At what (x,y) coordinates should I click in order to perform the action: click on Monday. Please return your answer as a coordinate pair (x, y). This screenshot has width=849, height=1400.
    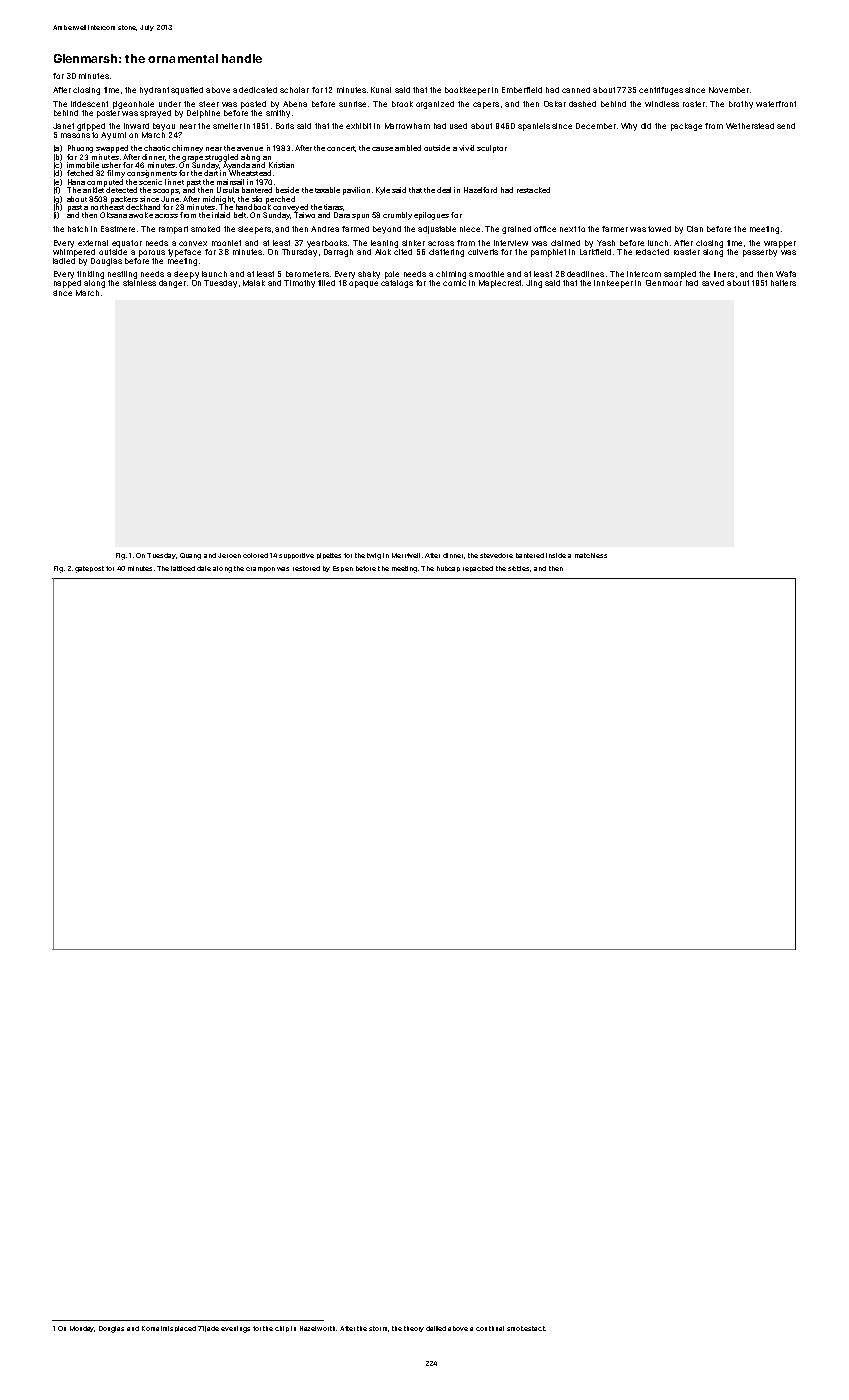
    Looking at the image, I should click on (82, 1329).
